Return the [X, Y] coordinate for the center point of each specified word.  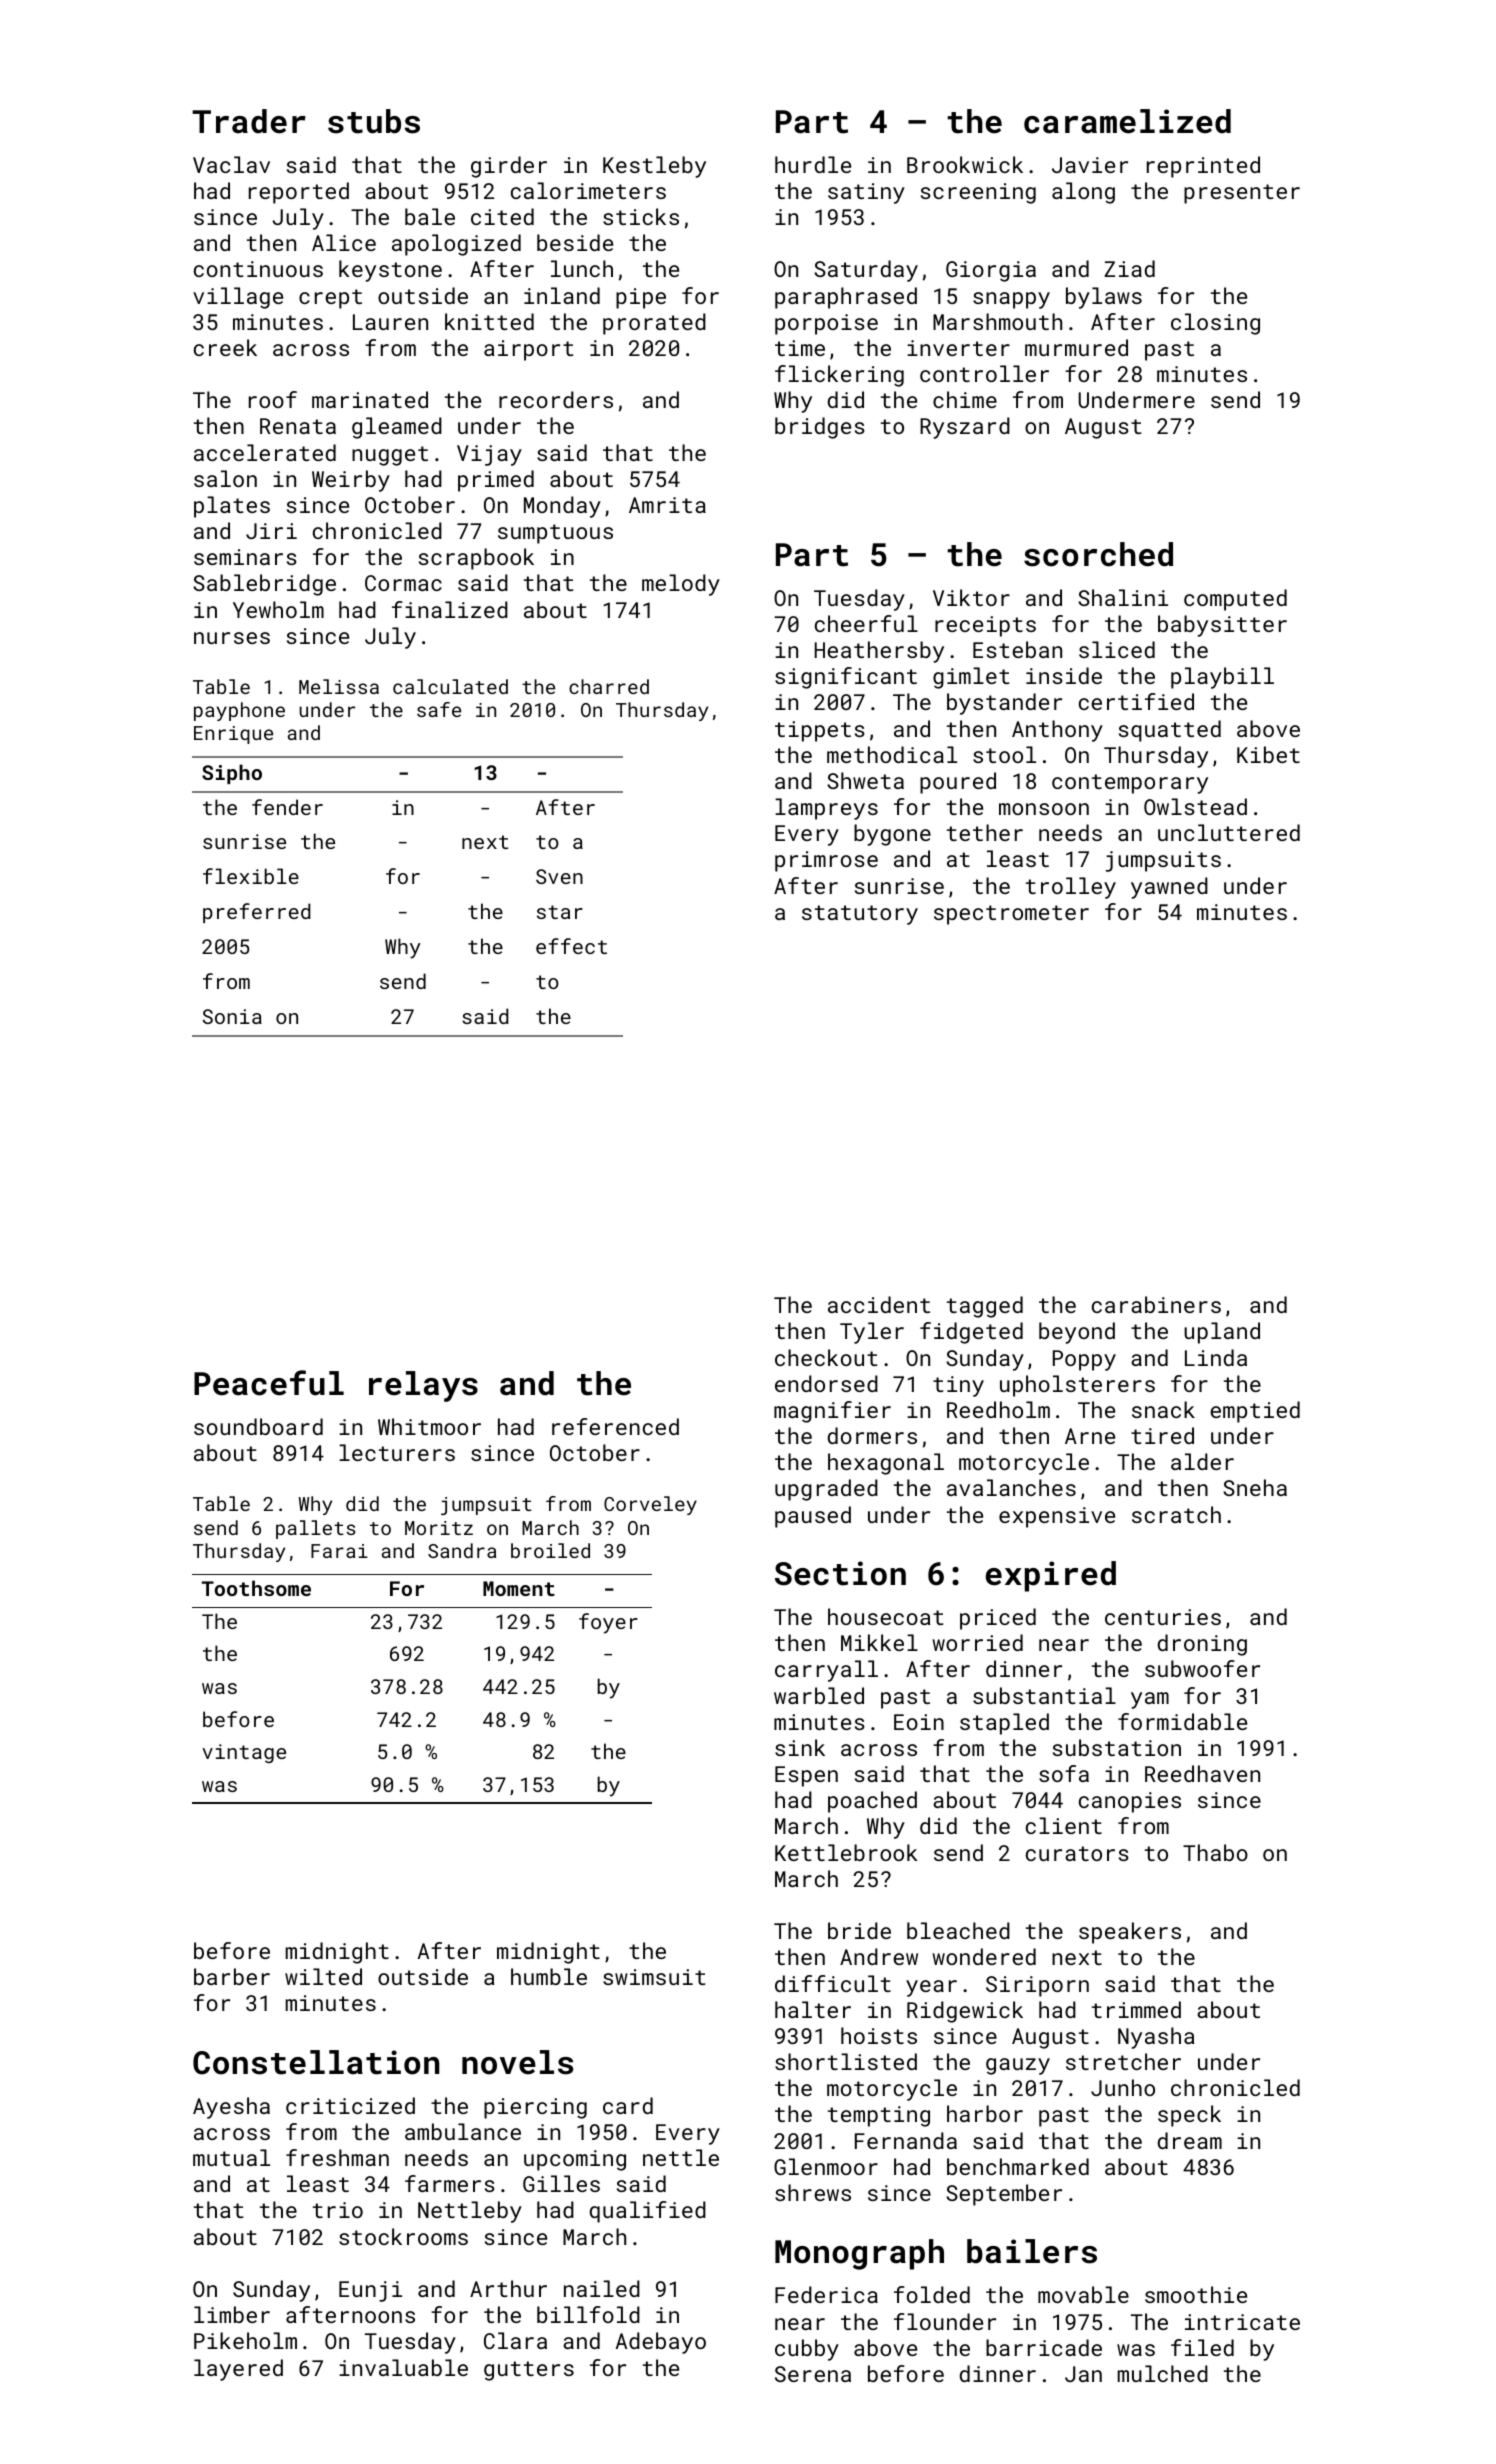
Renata [298, 426]
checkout [826, 1357]
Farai [339, 1551]
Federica [826, 2294]
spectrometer [1011, 915]
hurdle [813, 164]
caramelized [1127, 121]
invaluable [403, 2367]
